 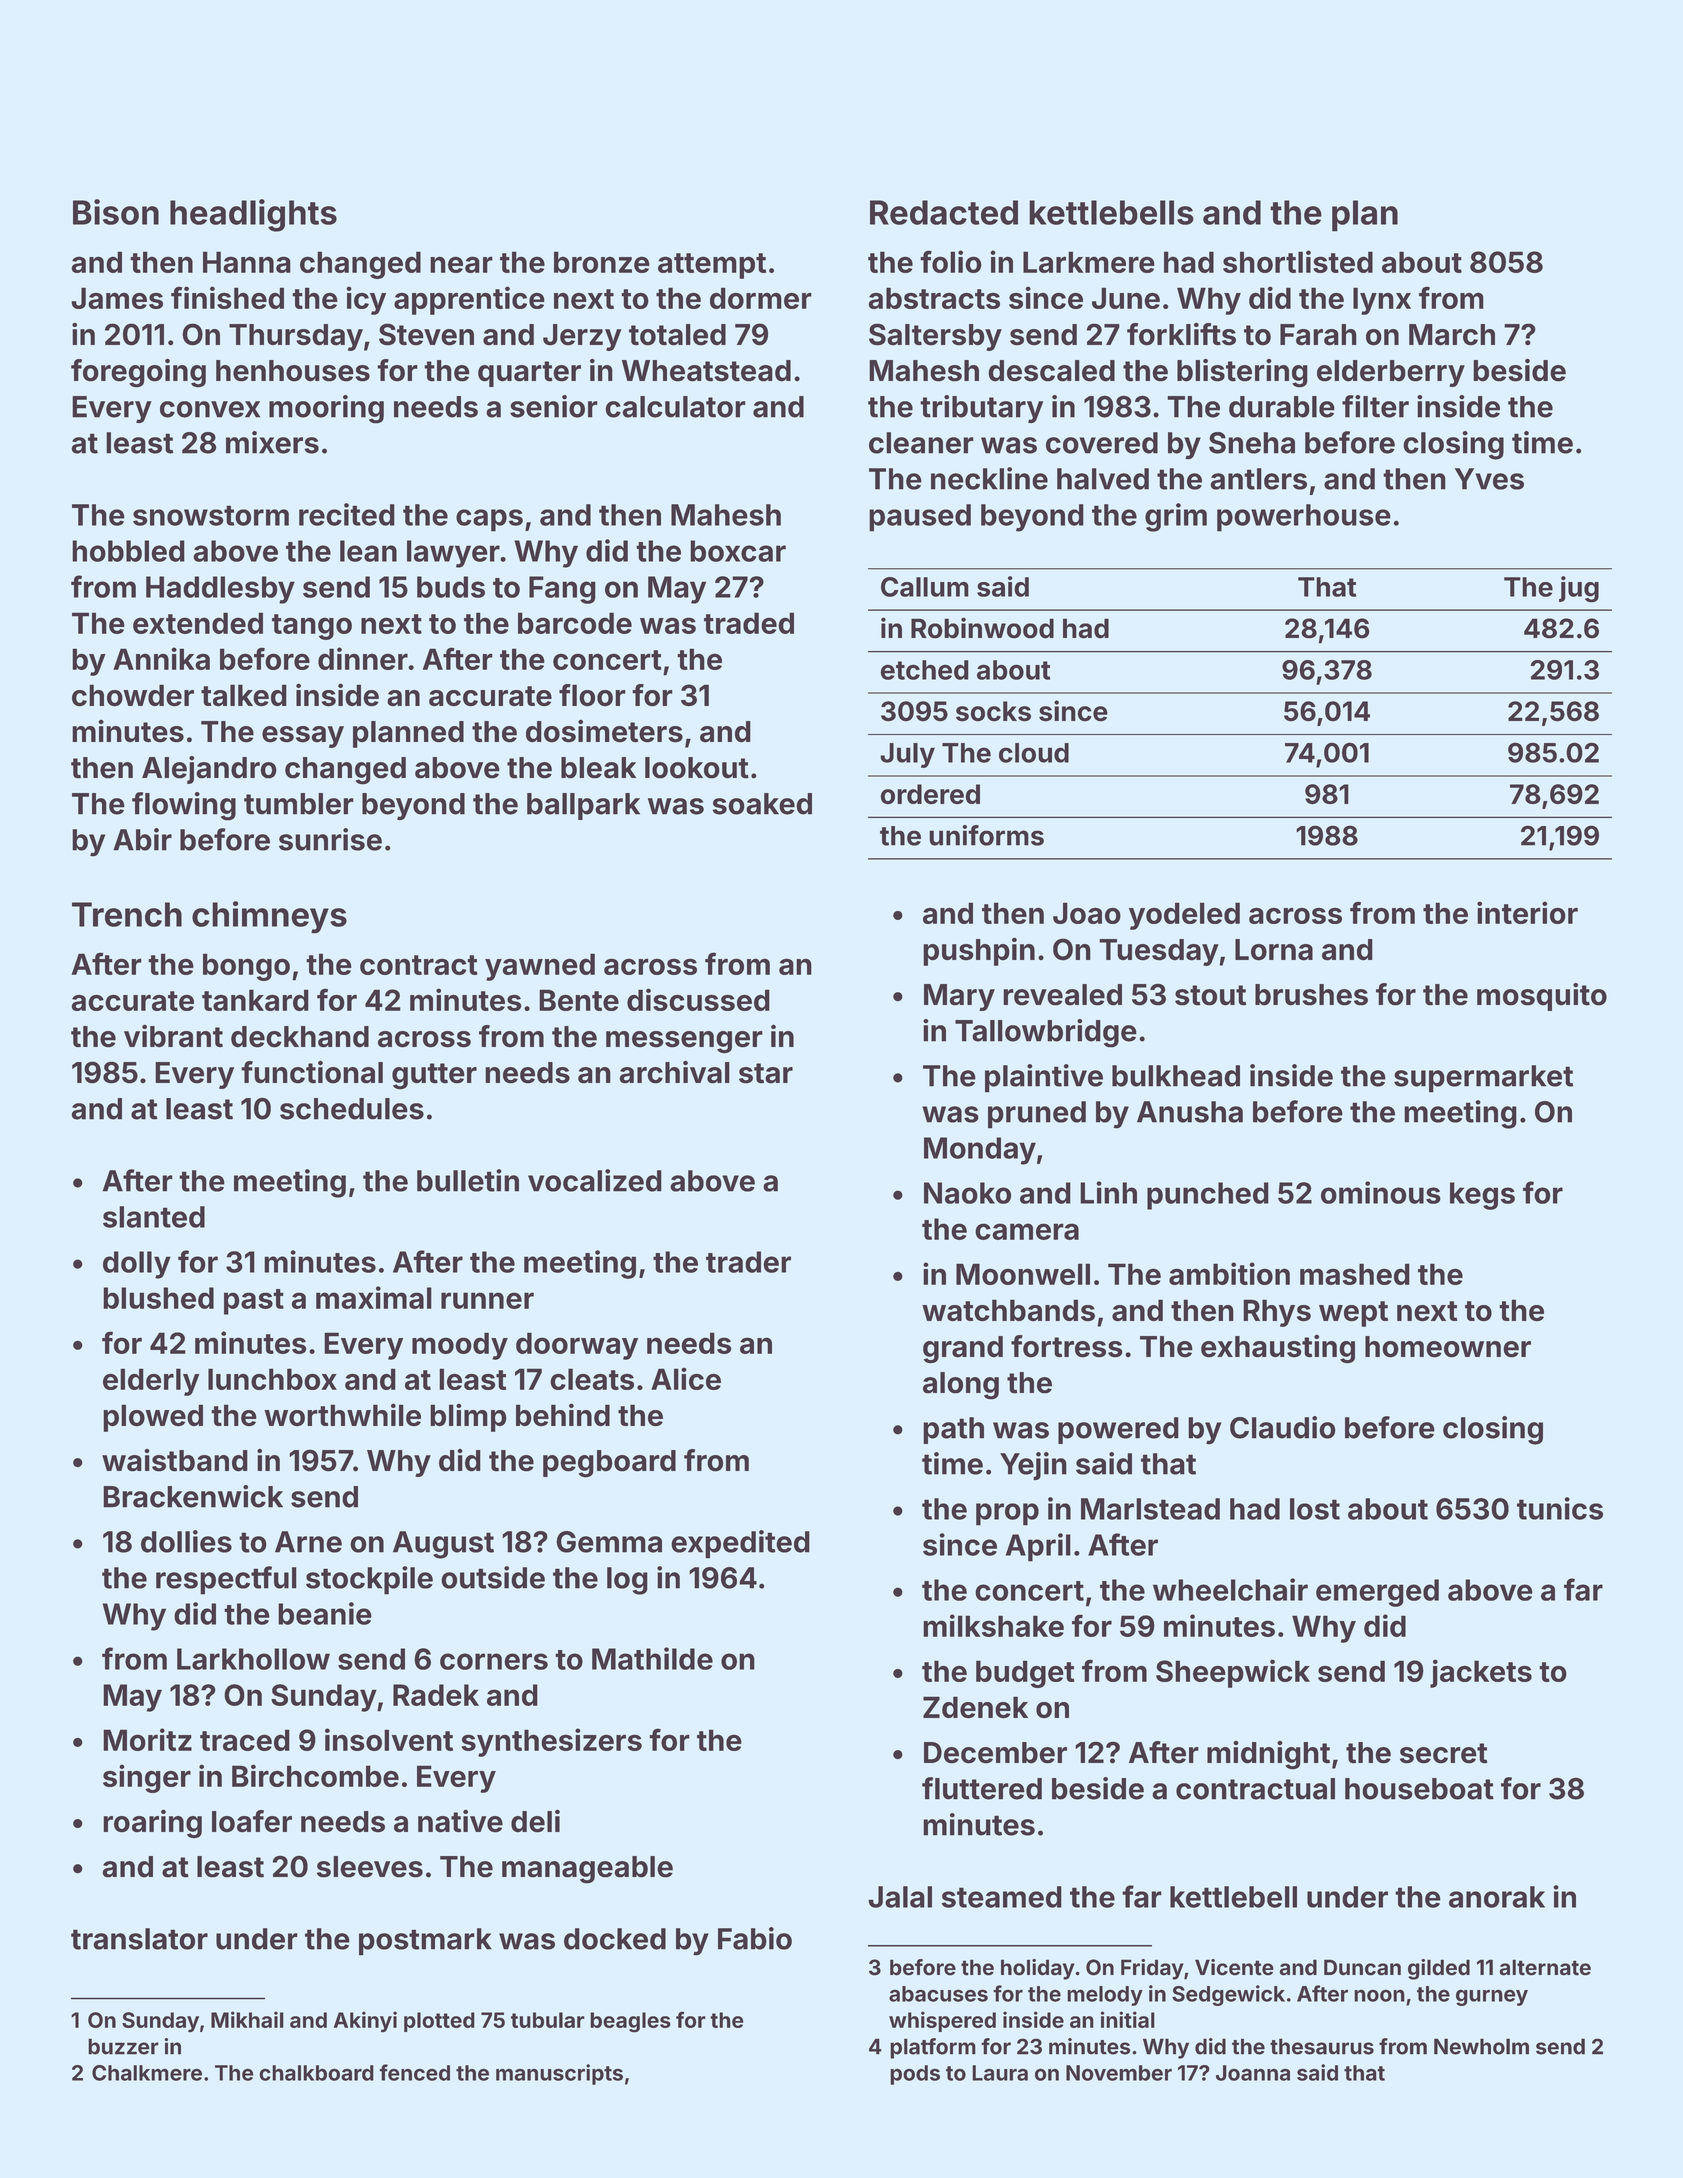 What do you see at coordinates (583, 806) in the image?
I see `ballpark` at bounding box center [583, 806].
